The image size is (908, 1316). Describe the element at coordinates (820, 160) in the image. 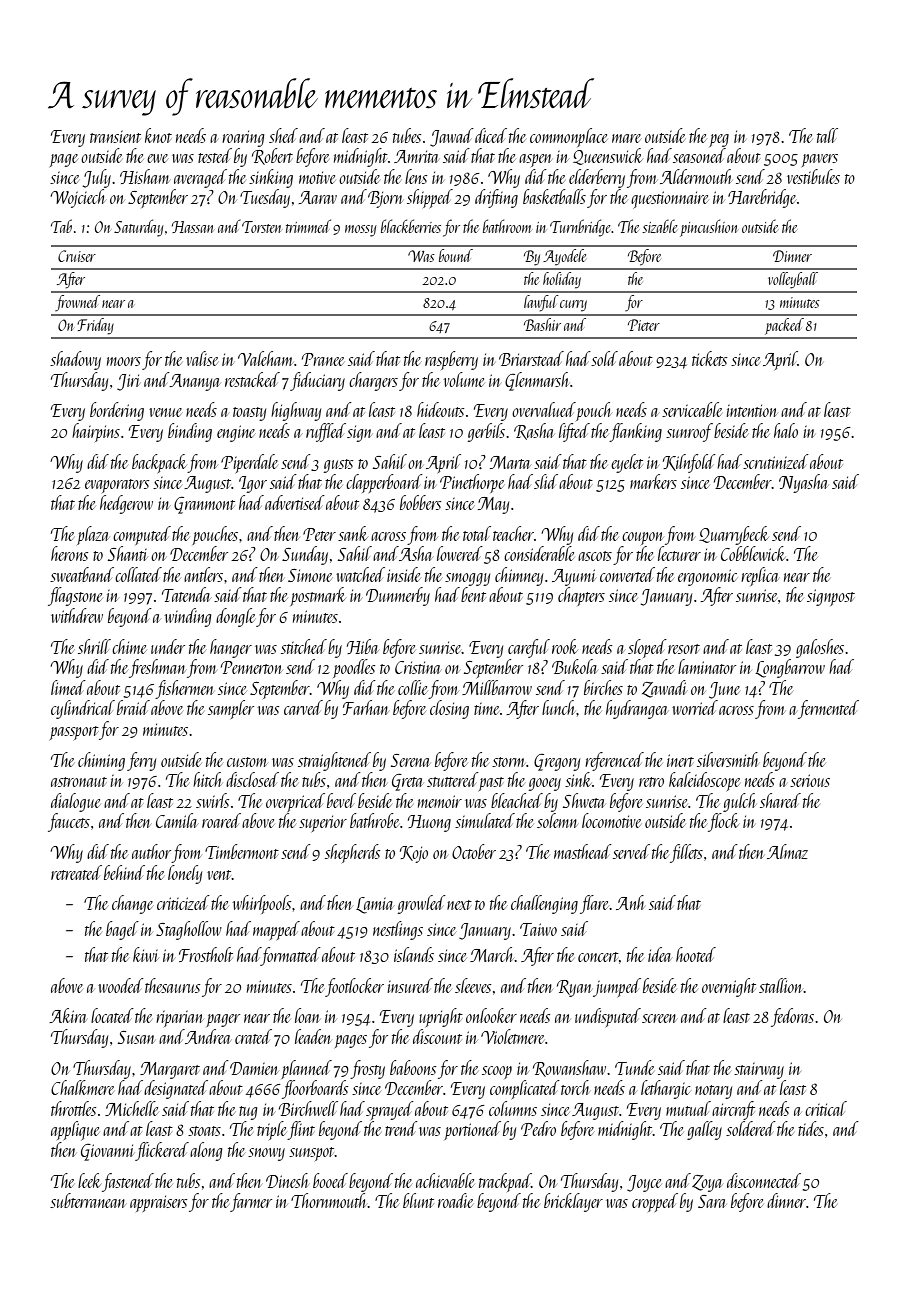

I see `pavers` at that location.
